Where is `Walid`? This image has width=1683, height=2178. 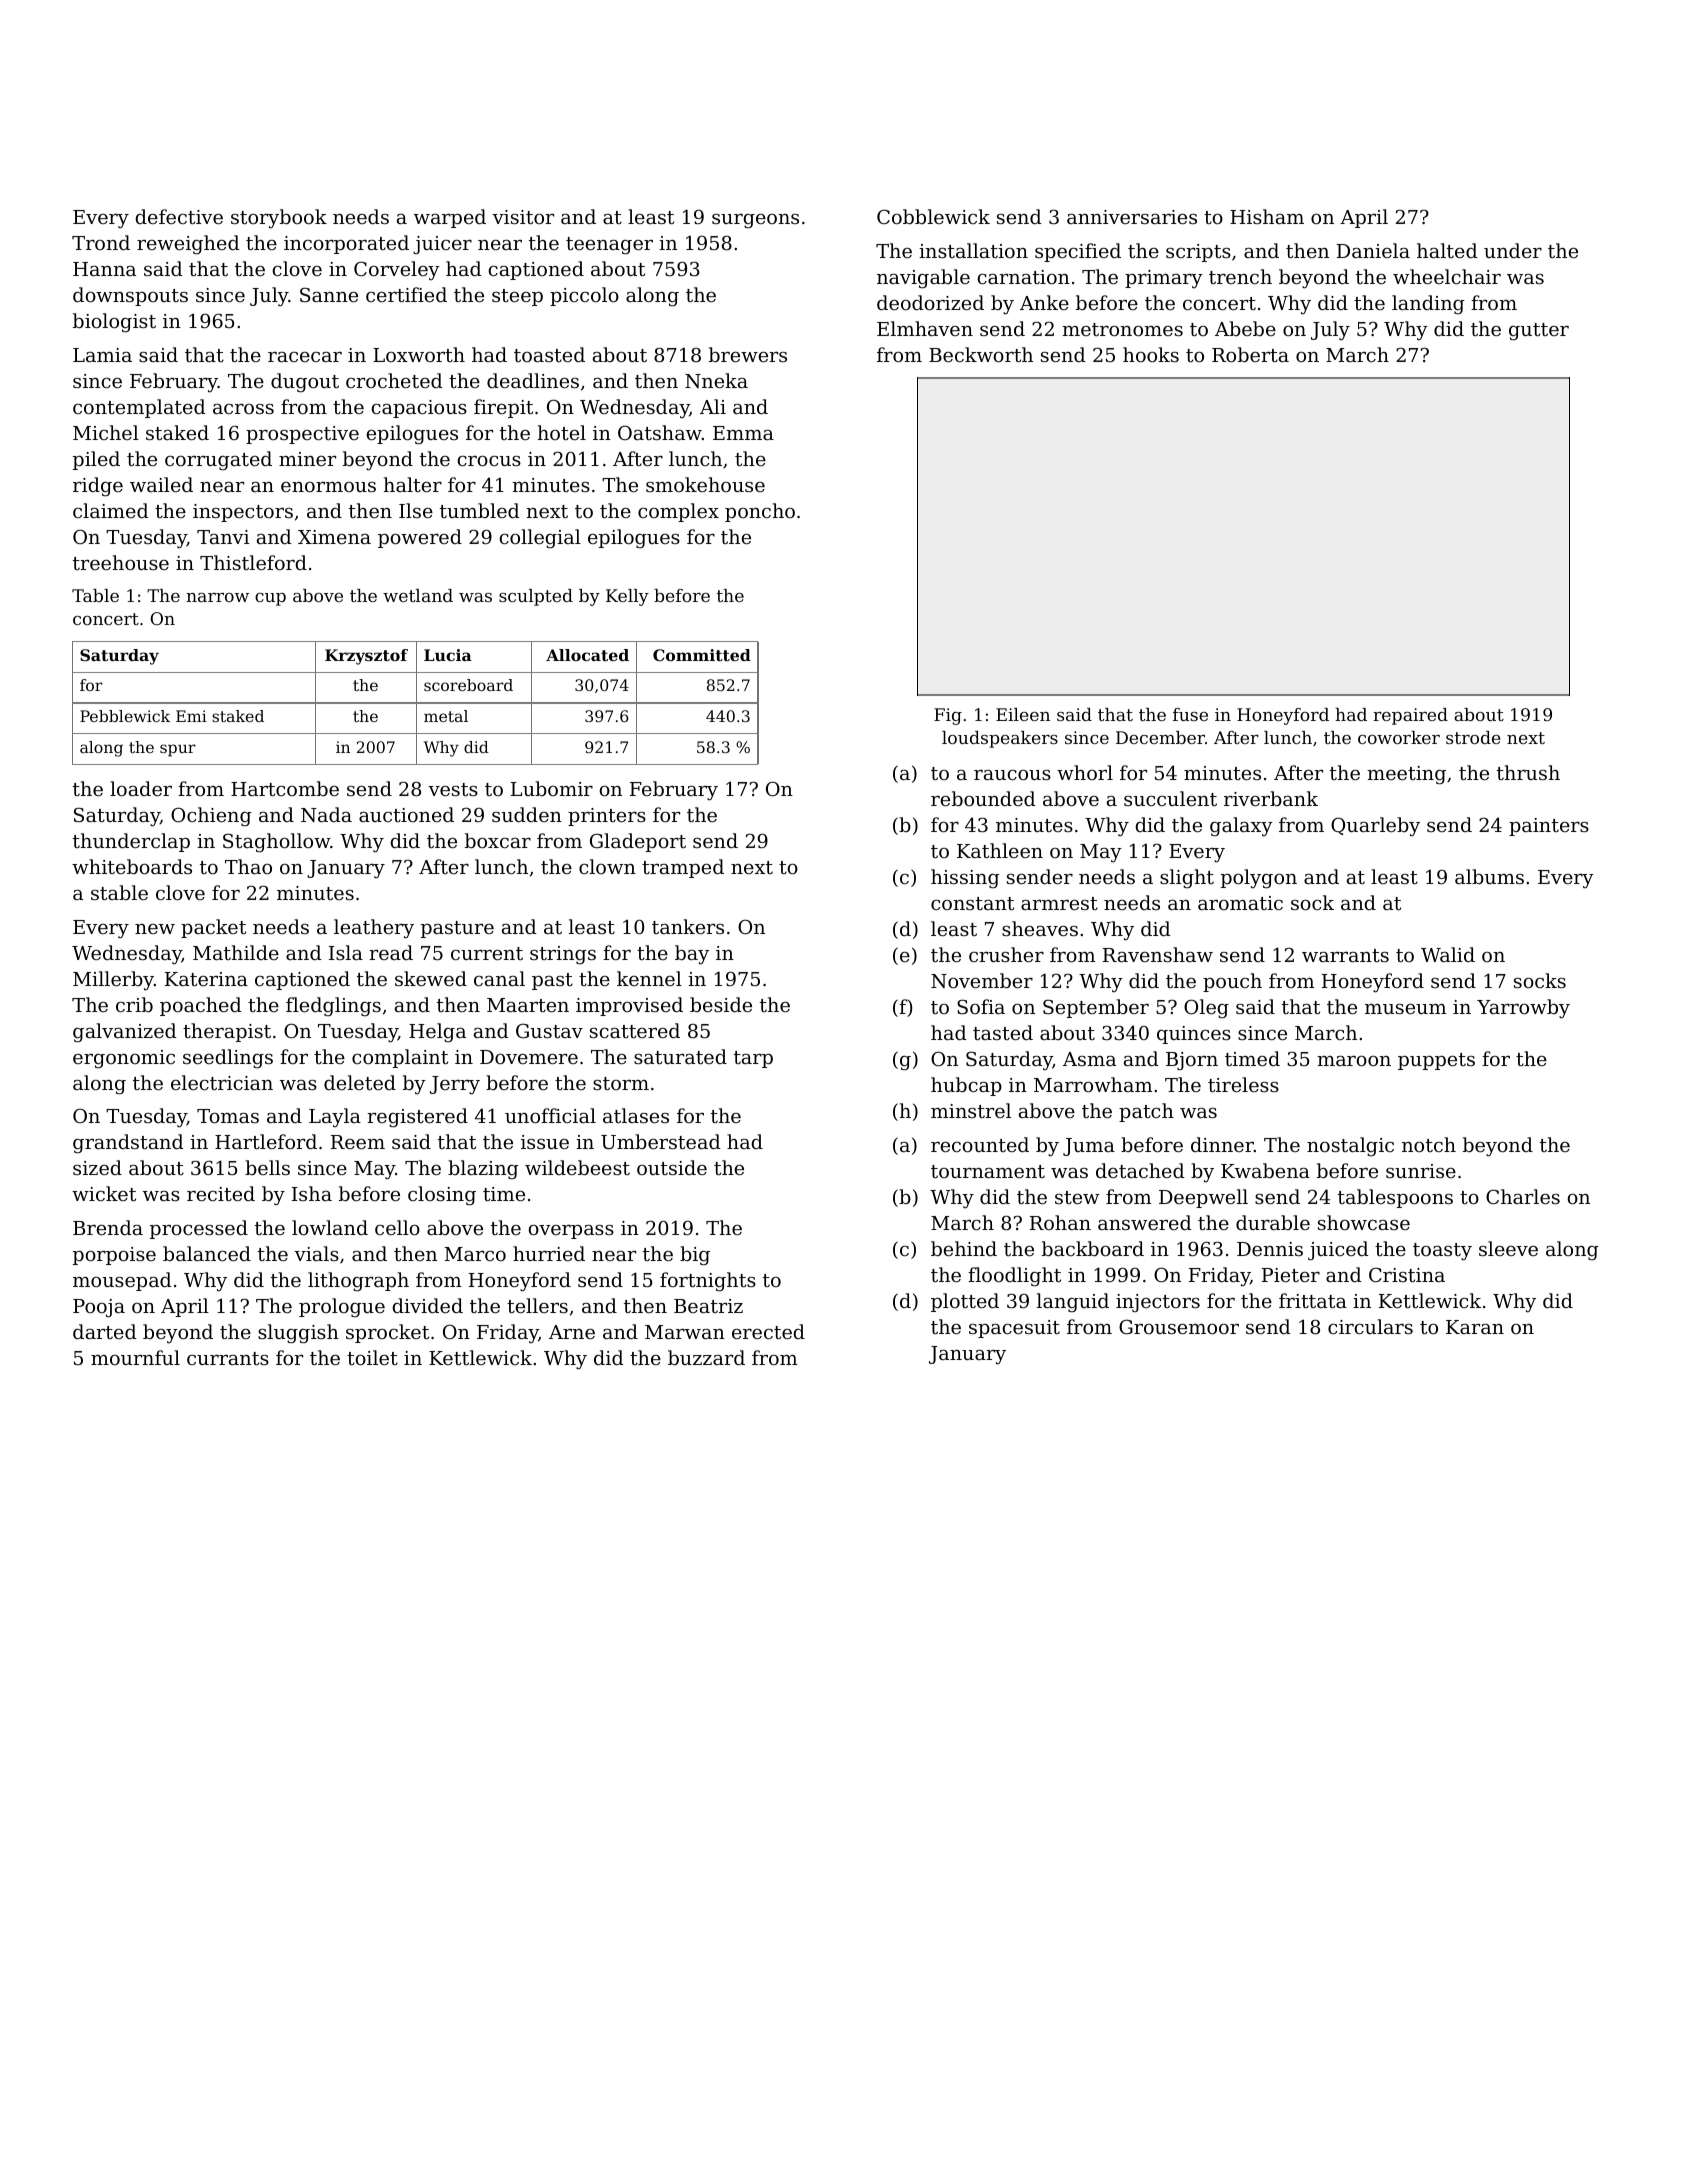
Walid is located at coordinates (1448, 954).
